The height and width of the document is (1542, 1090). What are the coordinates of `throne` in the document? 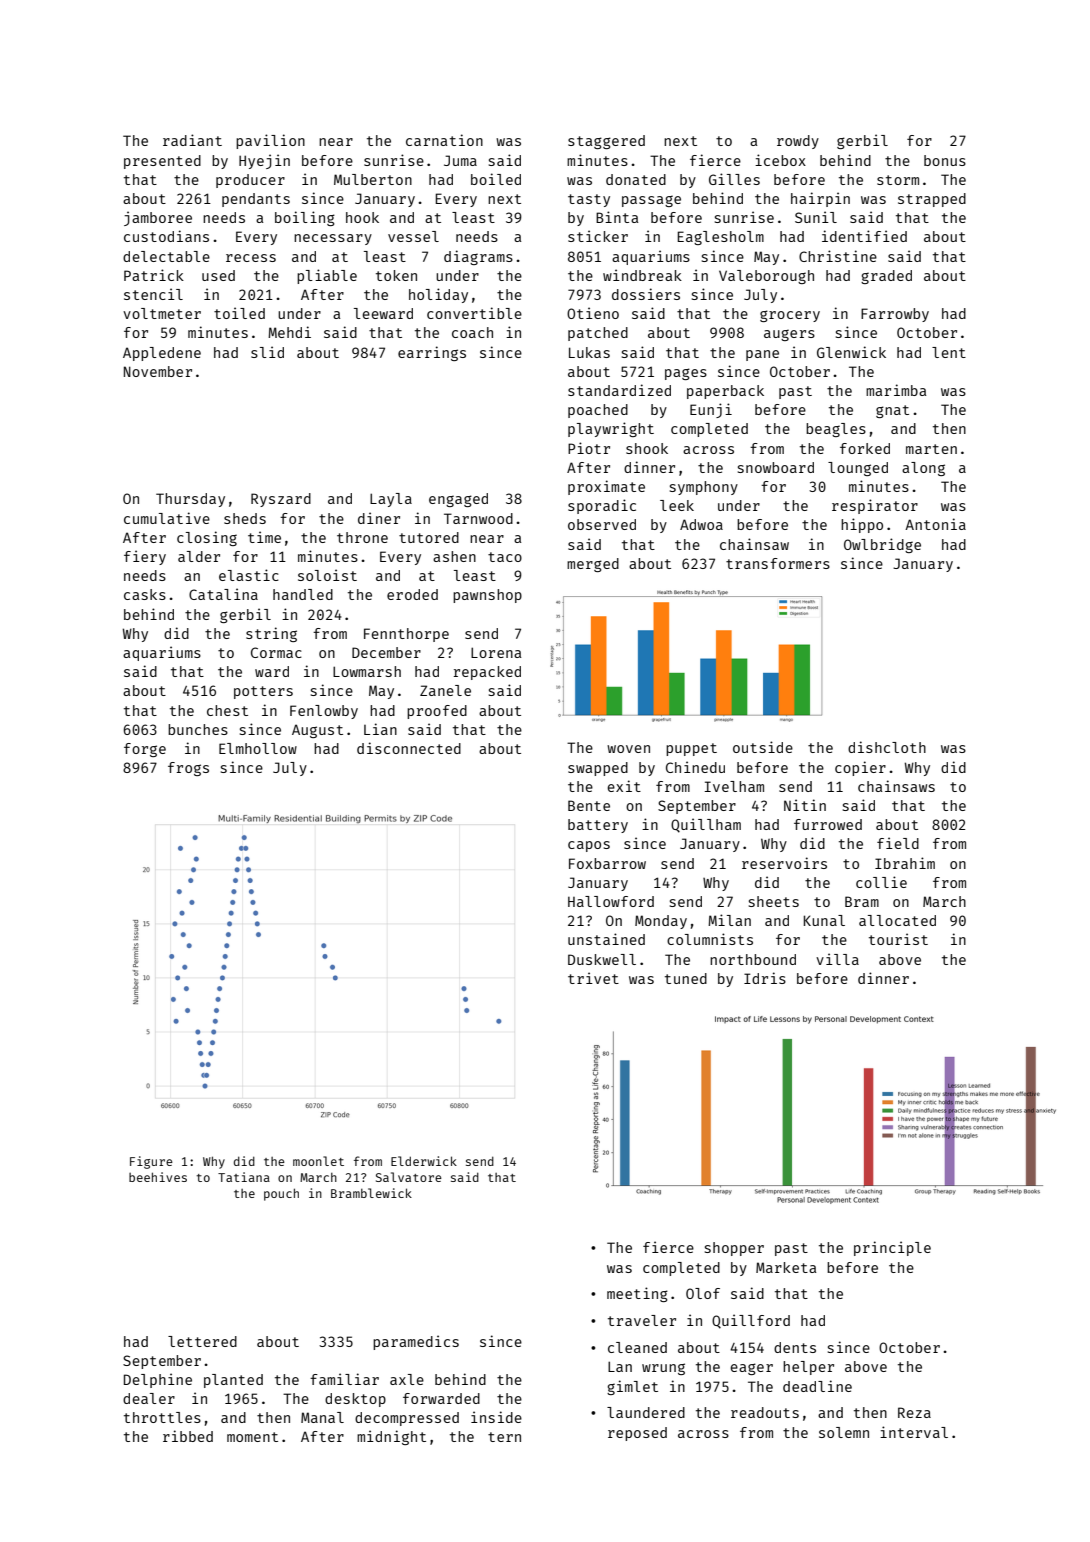 It's located at (362, 537).
